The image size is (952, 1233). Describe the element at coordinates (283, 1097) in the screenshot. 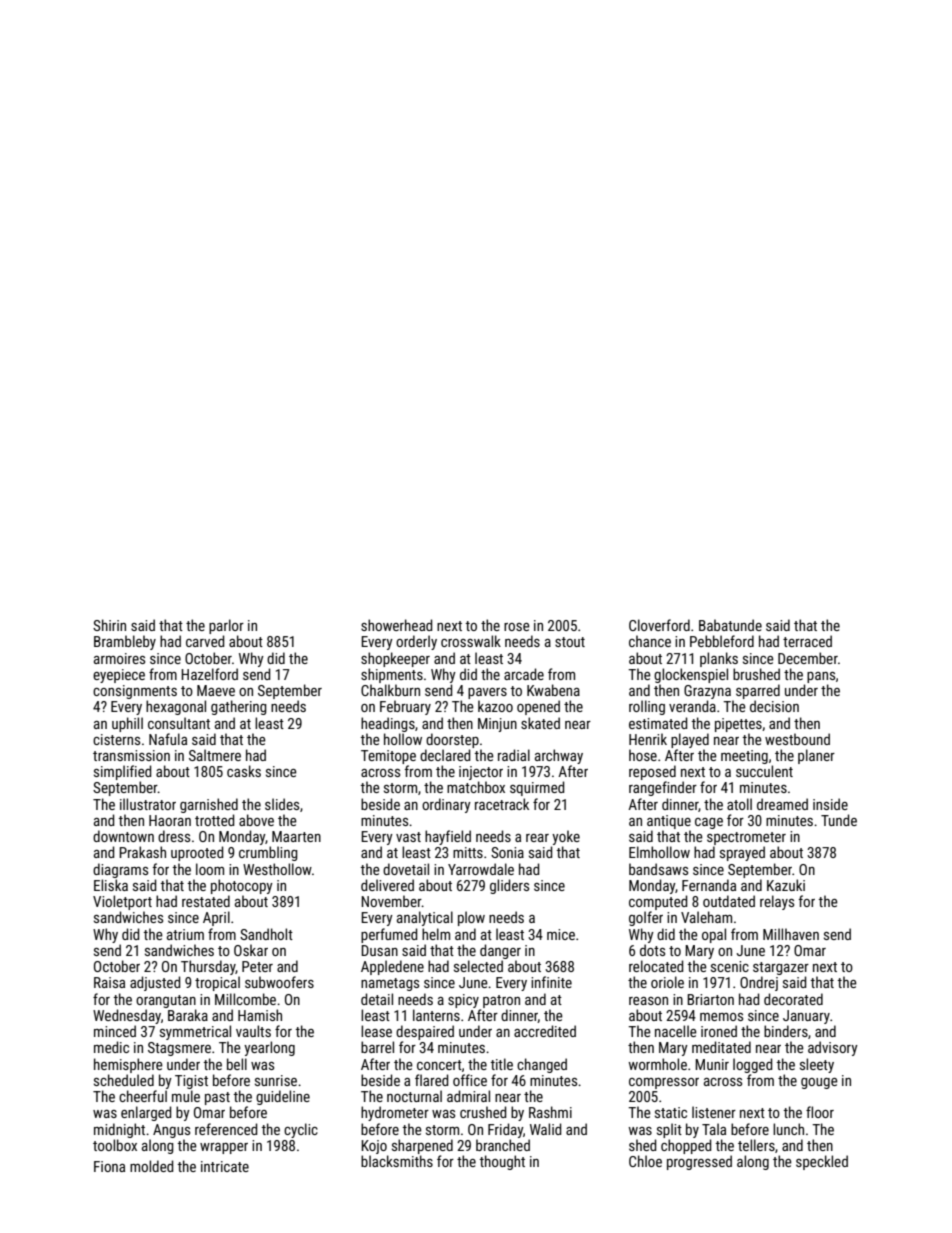

I see `guideline` at that location.
